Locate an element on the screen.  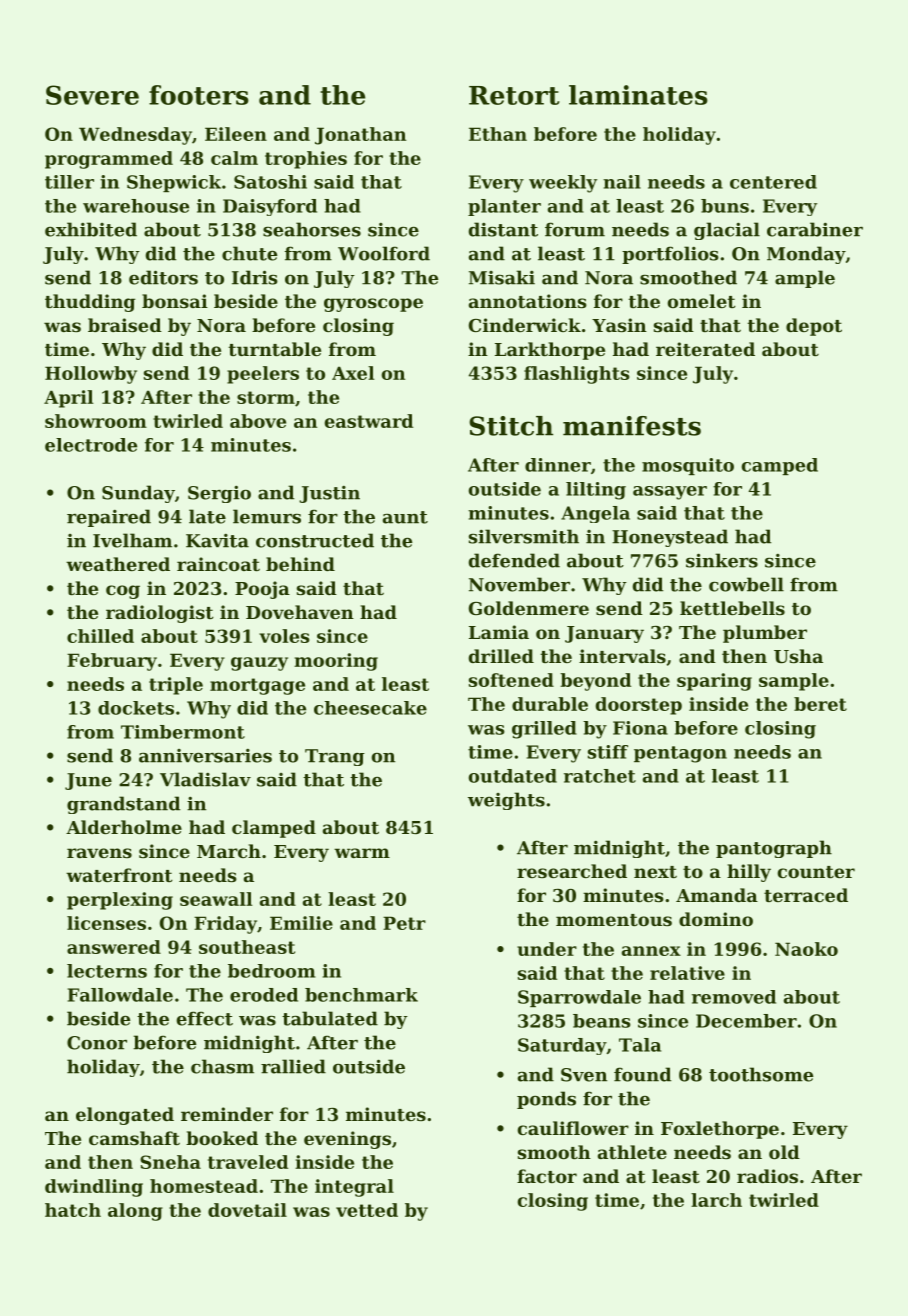
laminates is located at coordinates (638, 95).
